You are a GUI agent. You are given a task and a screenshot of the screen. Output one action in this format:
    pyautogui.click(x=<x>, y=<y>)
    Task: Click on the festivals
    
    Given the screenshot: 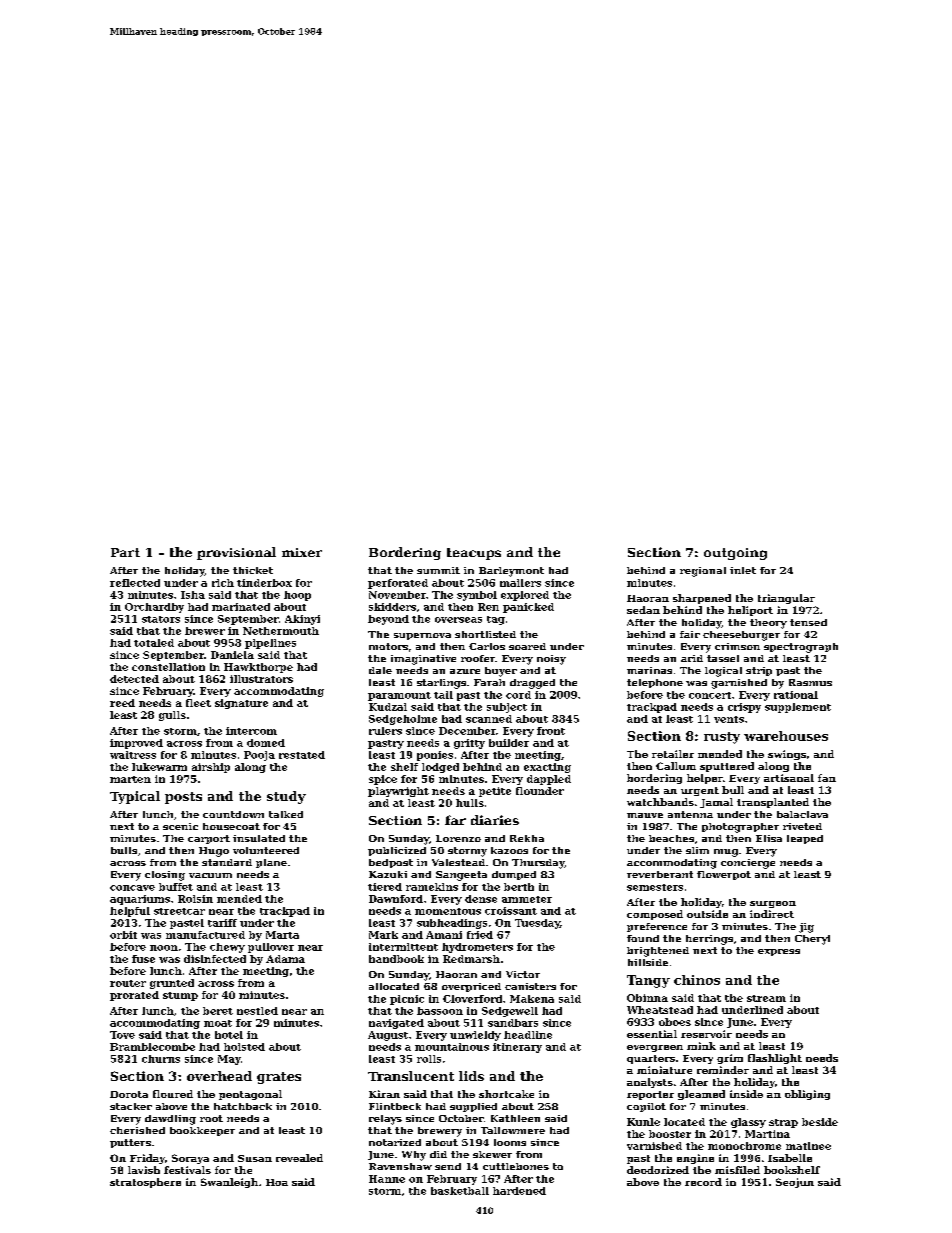 What is the action you would take?
    pyautogui.click(x=187, y=1170)
